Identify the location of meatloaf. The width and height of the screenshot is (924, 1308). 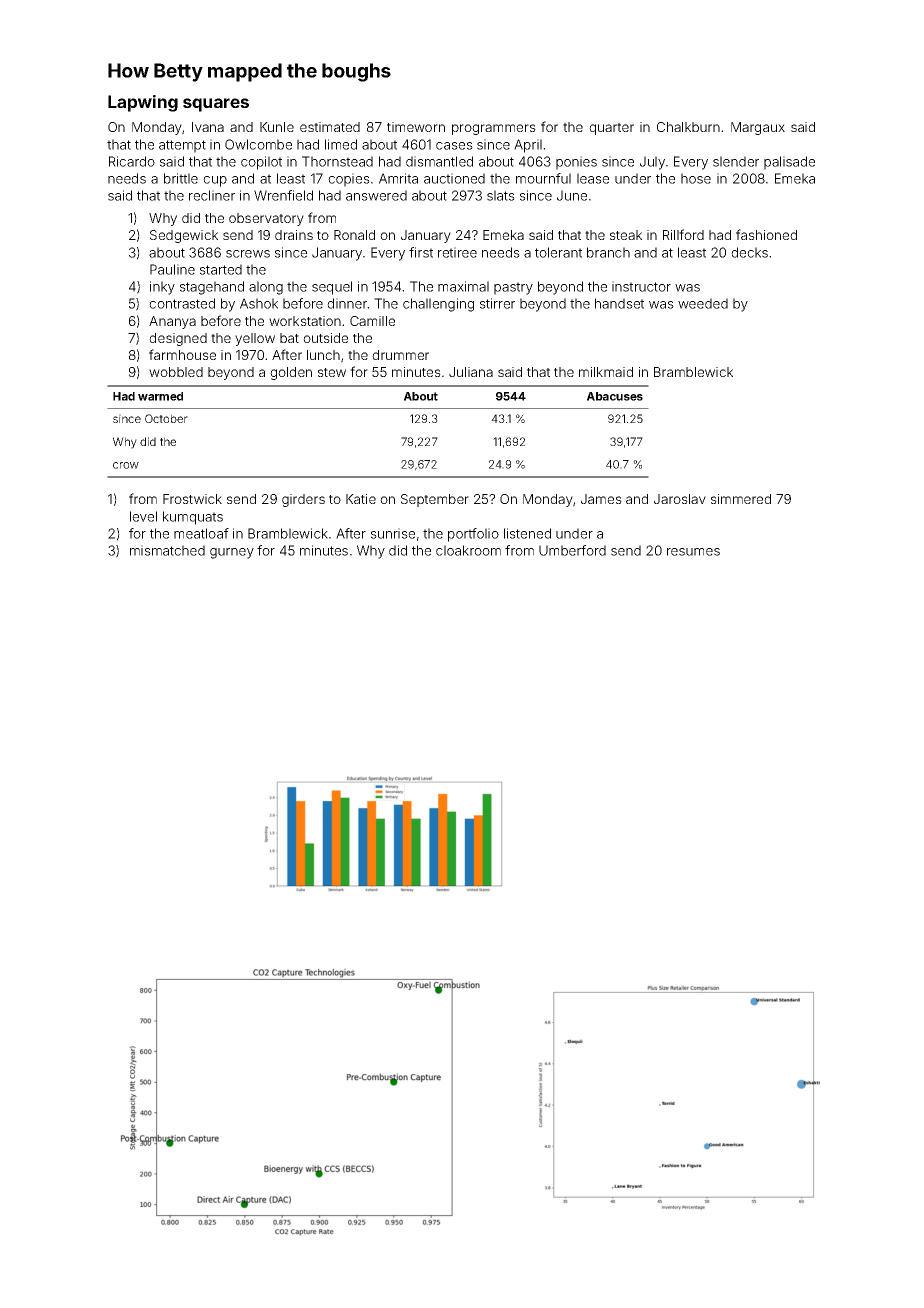
(201, 533).
